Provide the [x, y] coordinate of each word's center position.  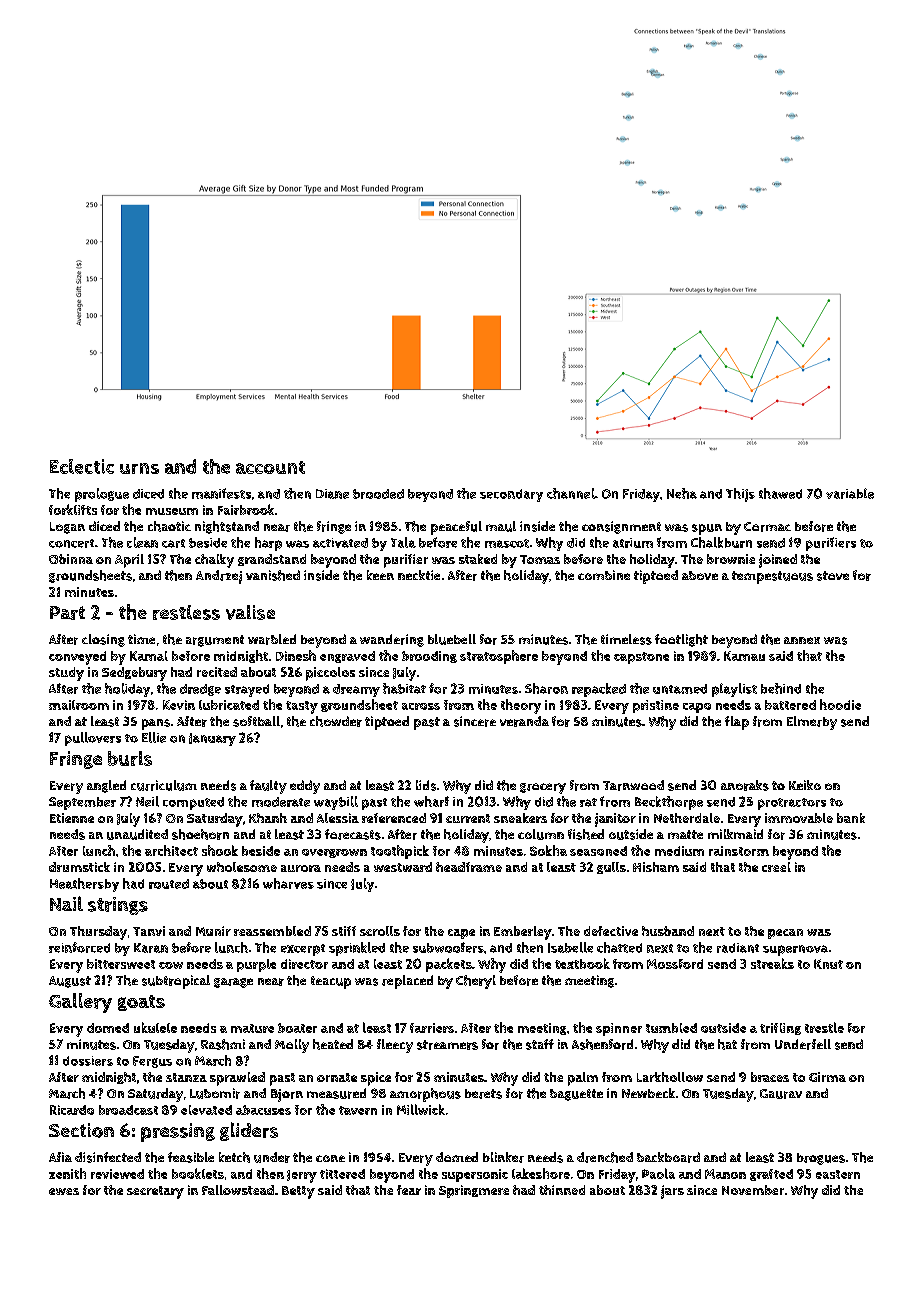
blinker [503, 1157]
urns [139, 468]
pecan [785, 934]
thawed [780, 493]
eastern [838, 1174]
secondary [511, 495]
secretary [155, 1192]
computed [193, 803]
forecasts [353, 834]
